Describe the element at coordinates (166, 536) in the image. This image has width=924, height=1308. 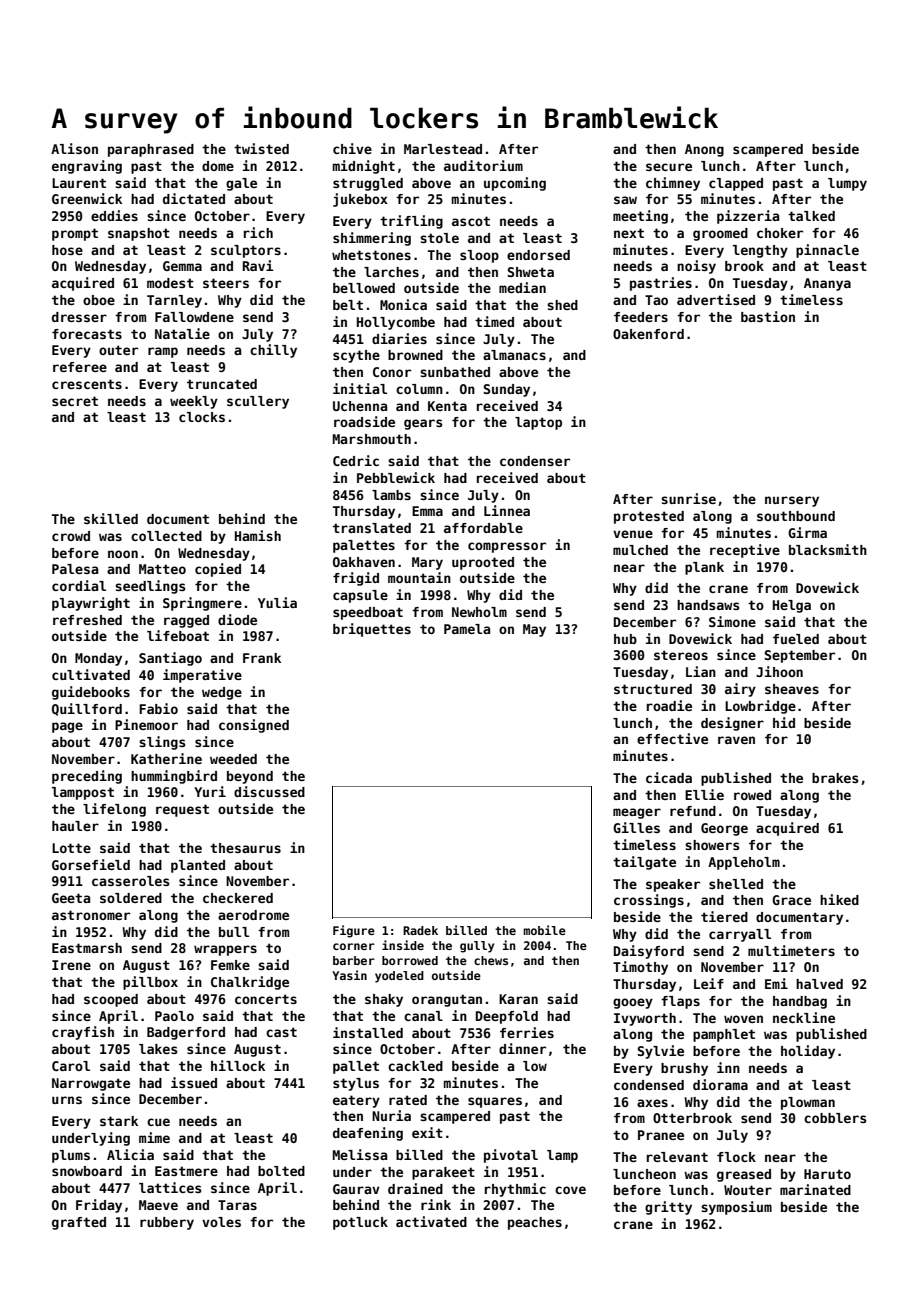
I see `collected` at that location.
